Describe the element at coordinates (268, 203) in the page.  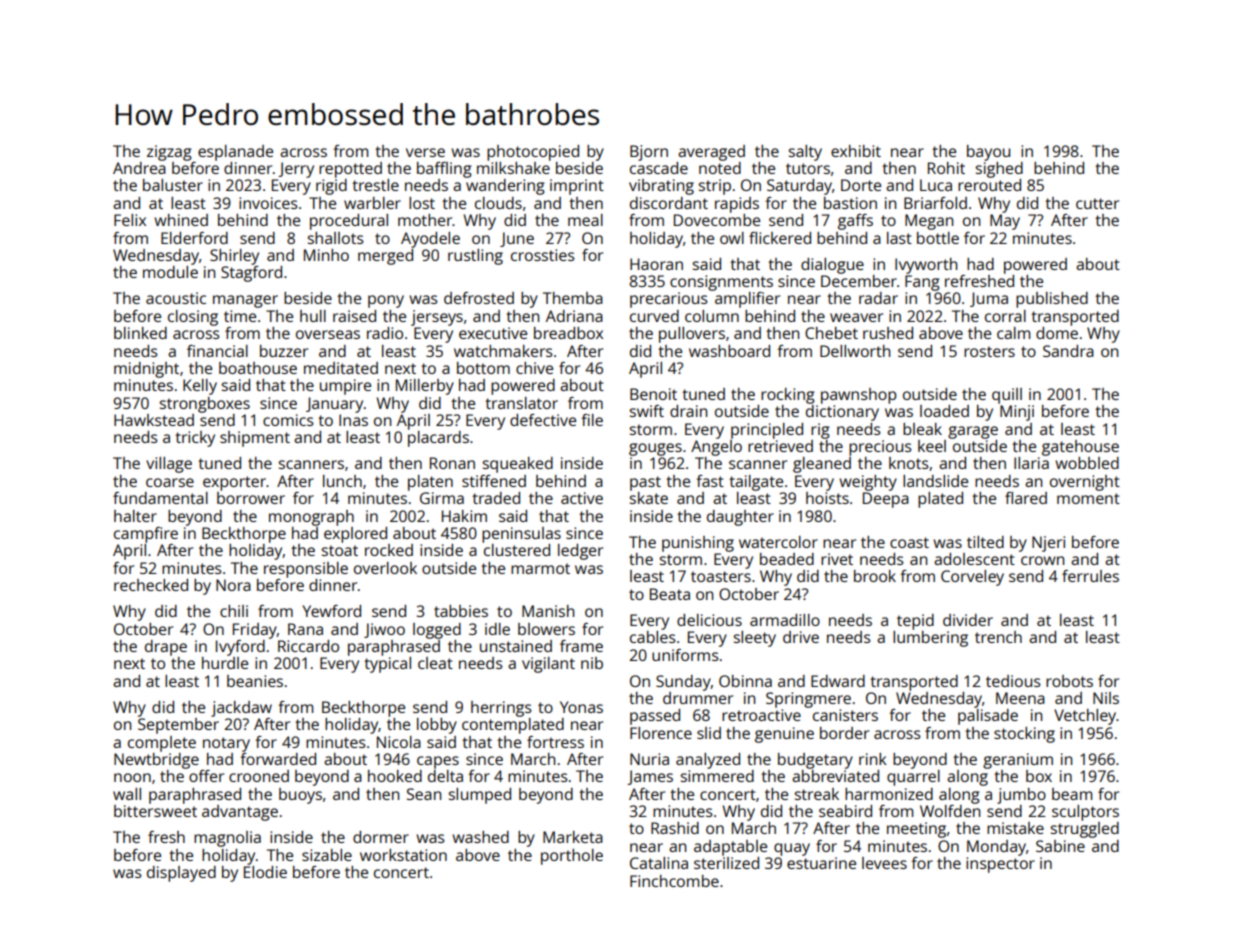
I see `invoices` at that location.
